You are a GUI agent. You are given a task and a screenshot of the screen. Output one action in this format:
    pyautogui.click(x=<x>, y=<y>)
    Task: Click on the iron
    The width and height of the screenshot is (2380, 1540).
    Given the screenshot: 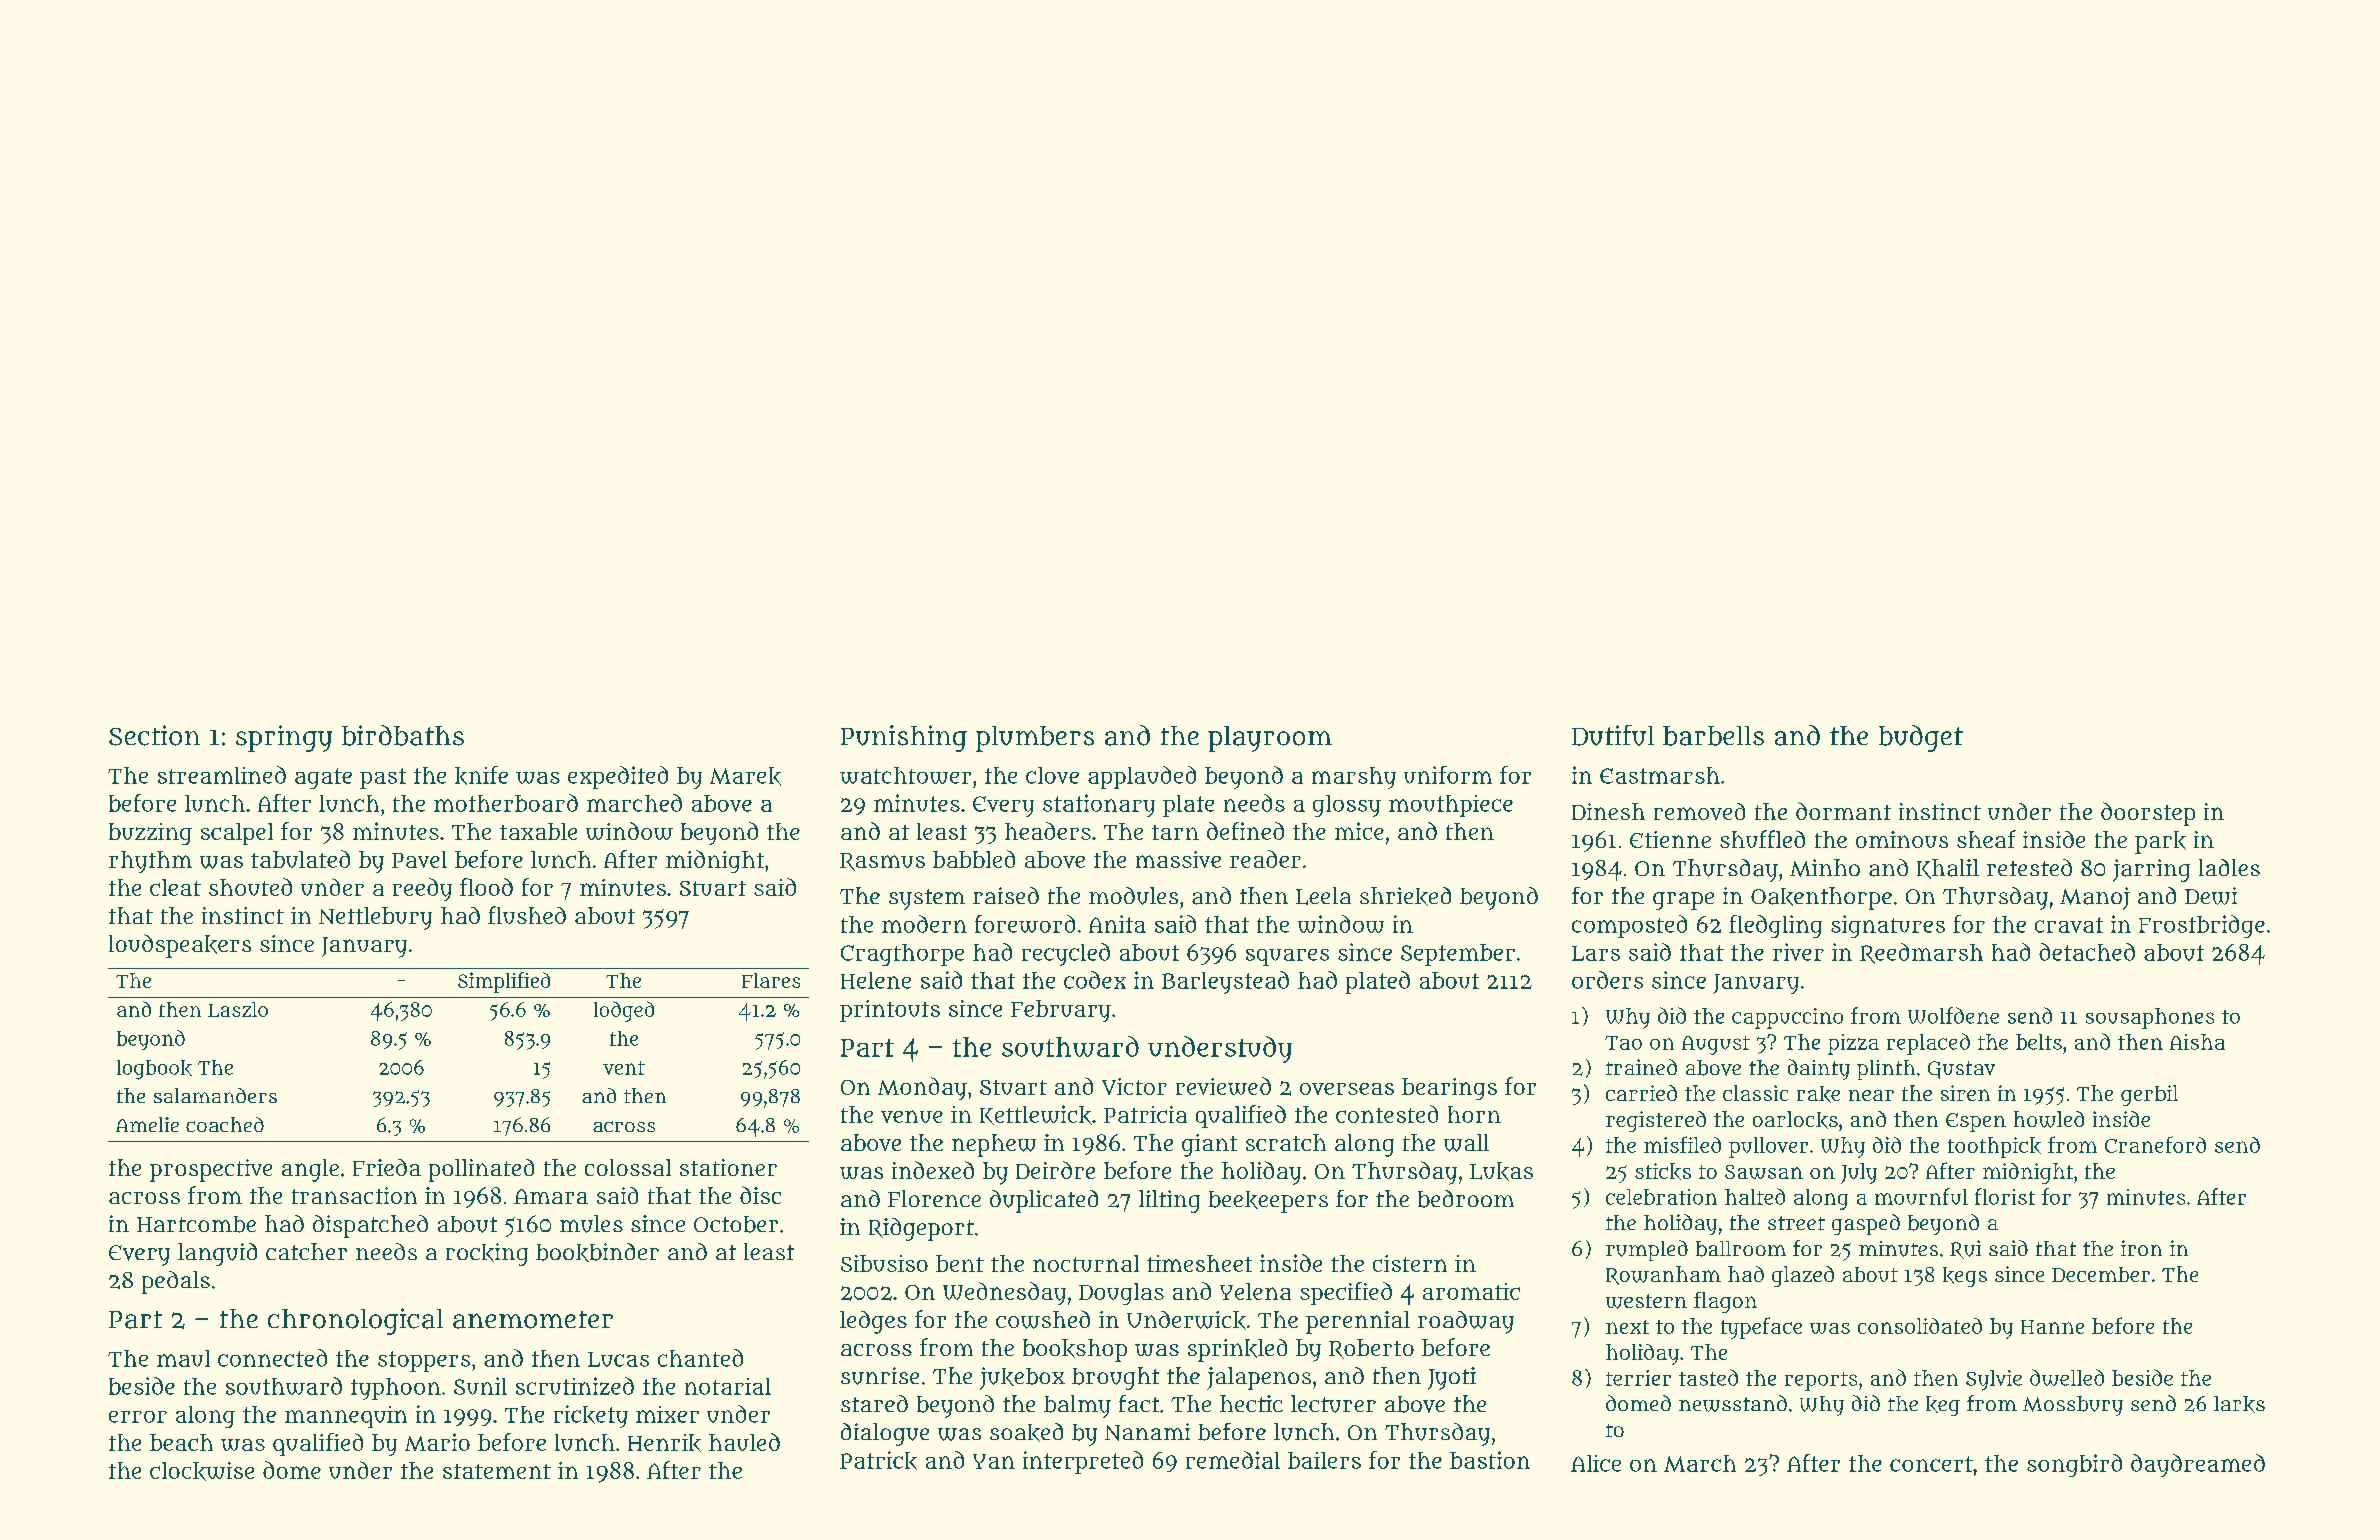 What is the action you would take?
    pyautogui.click(x=2141, y=1248)
